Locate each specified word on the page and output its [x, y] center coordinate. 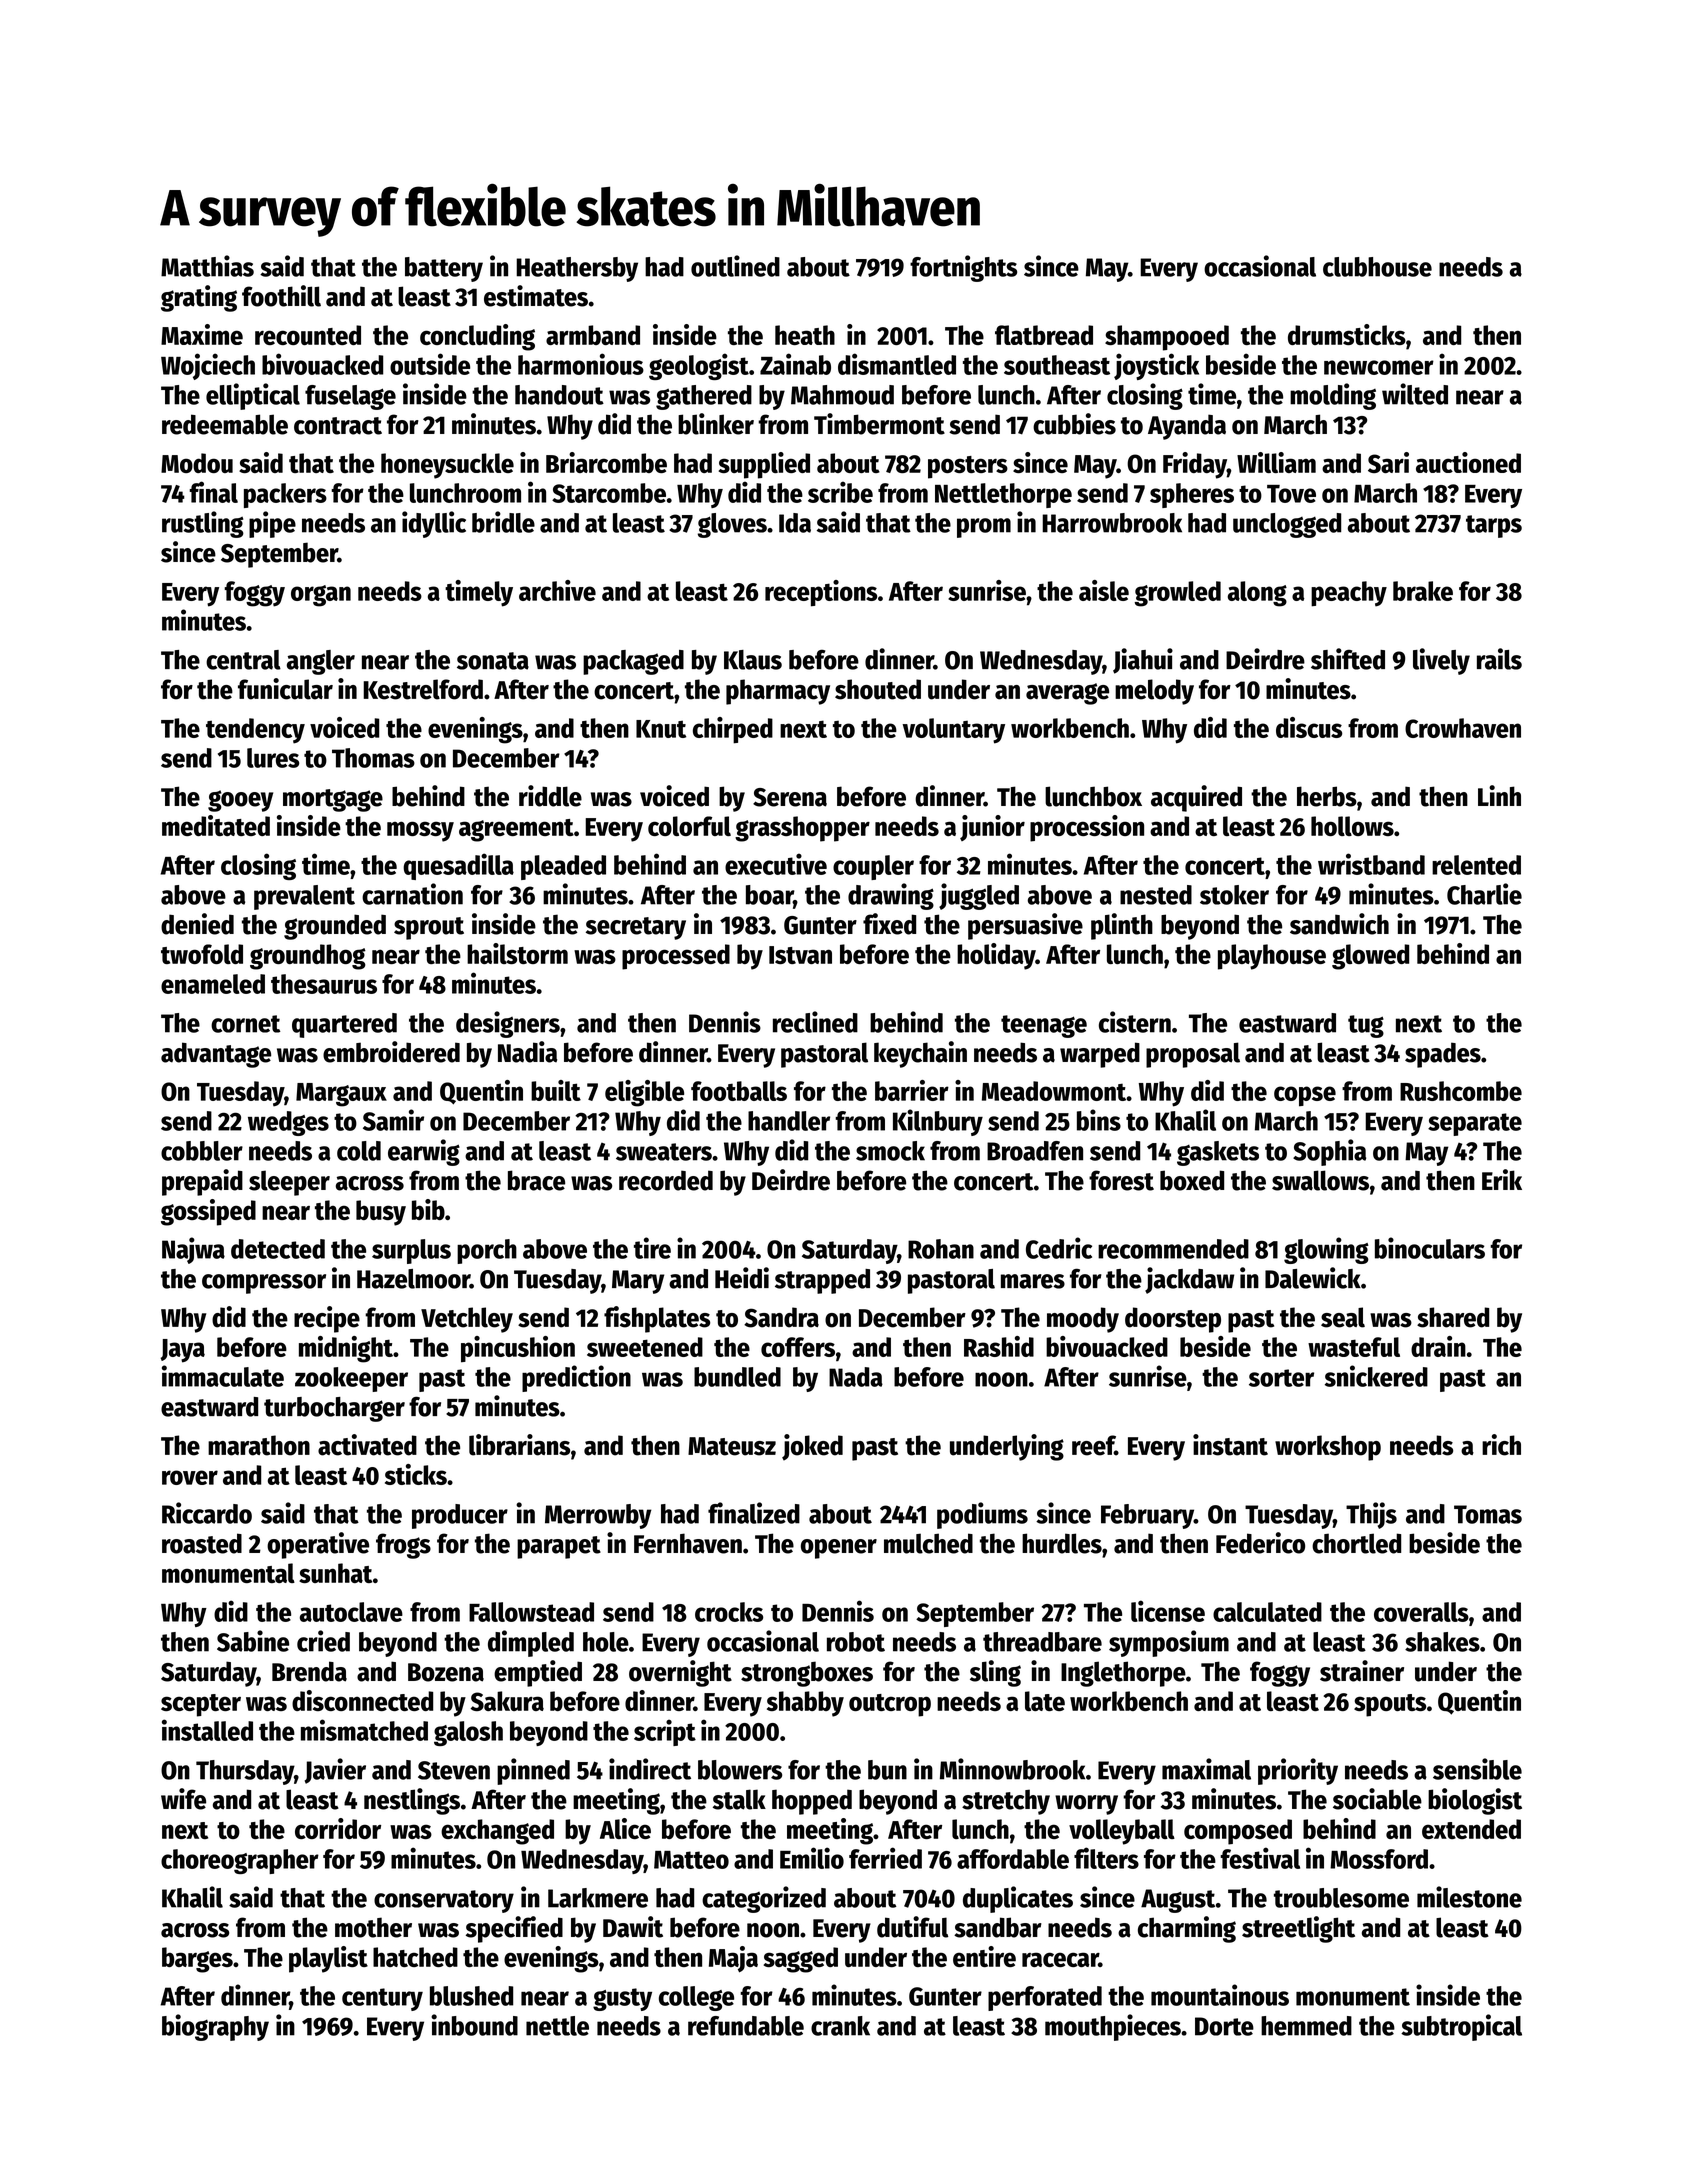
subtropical [1461, 2027]
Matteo [691, 1860]
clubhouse [1377, 267]
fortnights [963, 268]
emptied [538, 1673]
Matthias [207, 266]
